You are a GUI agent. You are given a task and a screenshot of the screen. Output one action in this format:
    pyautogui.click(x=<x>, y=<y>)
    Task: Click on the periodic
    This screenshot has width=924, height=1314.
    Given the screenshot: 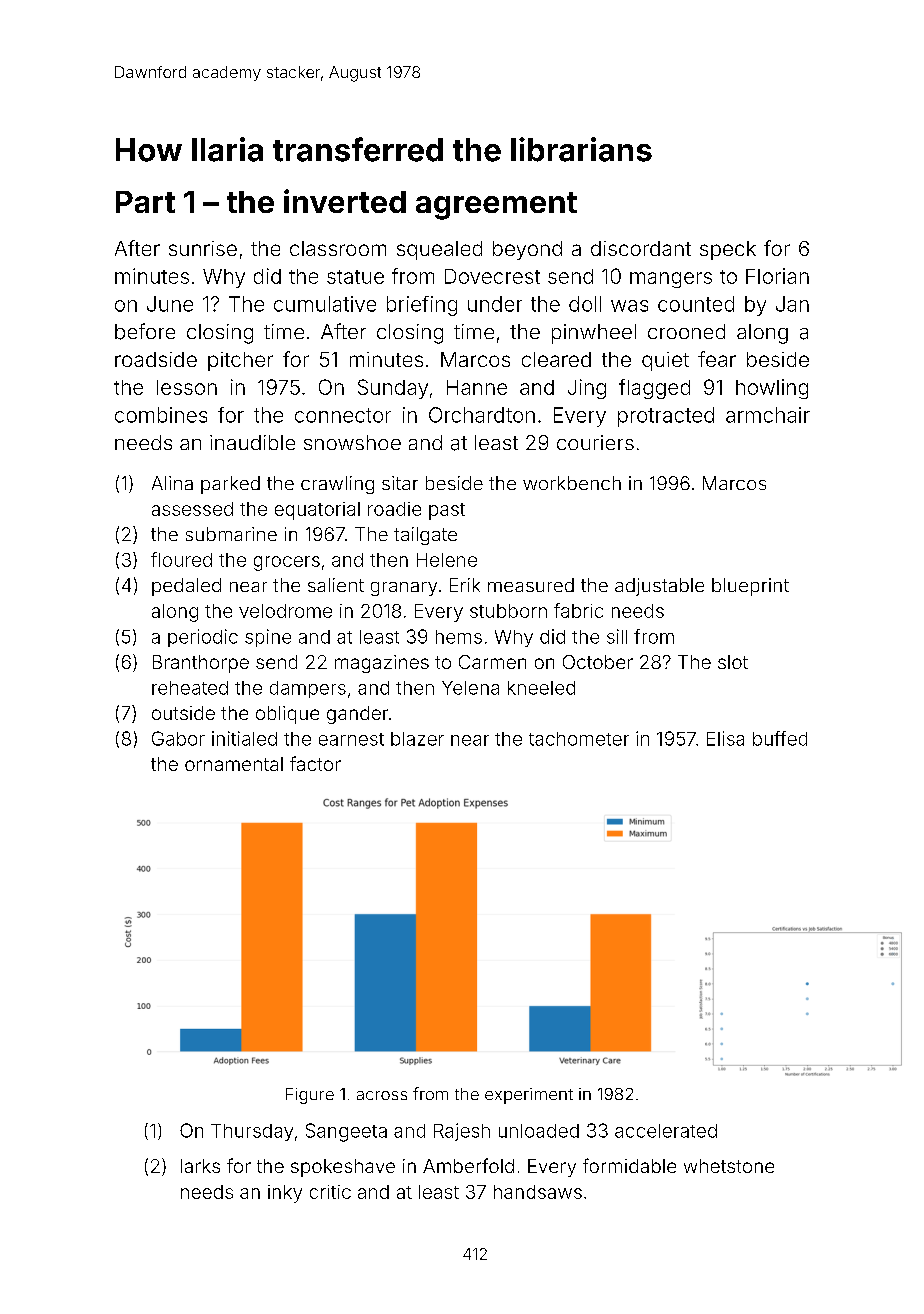 What is the action you would take?
    pyautogui.click(x=203, y=638)
